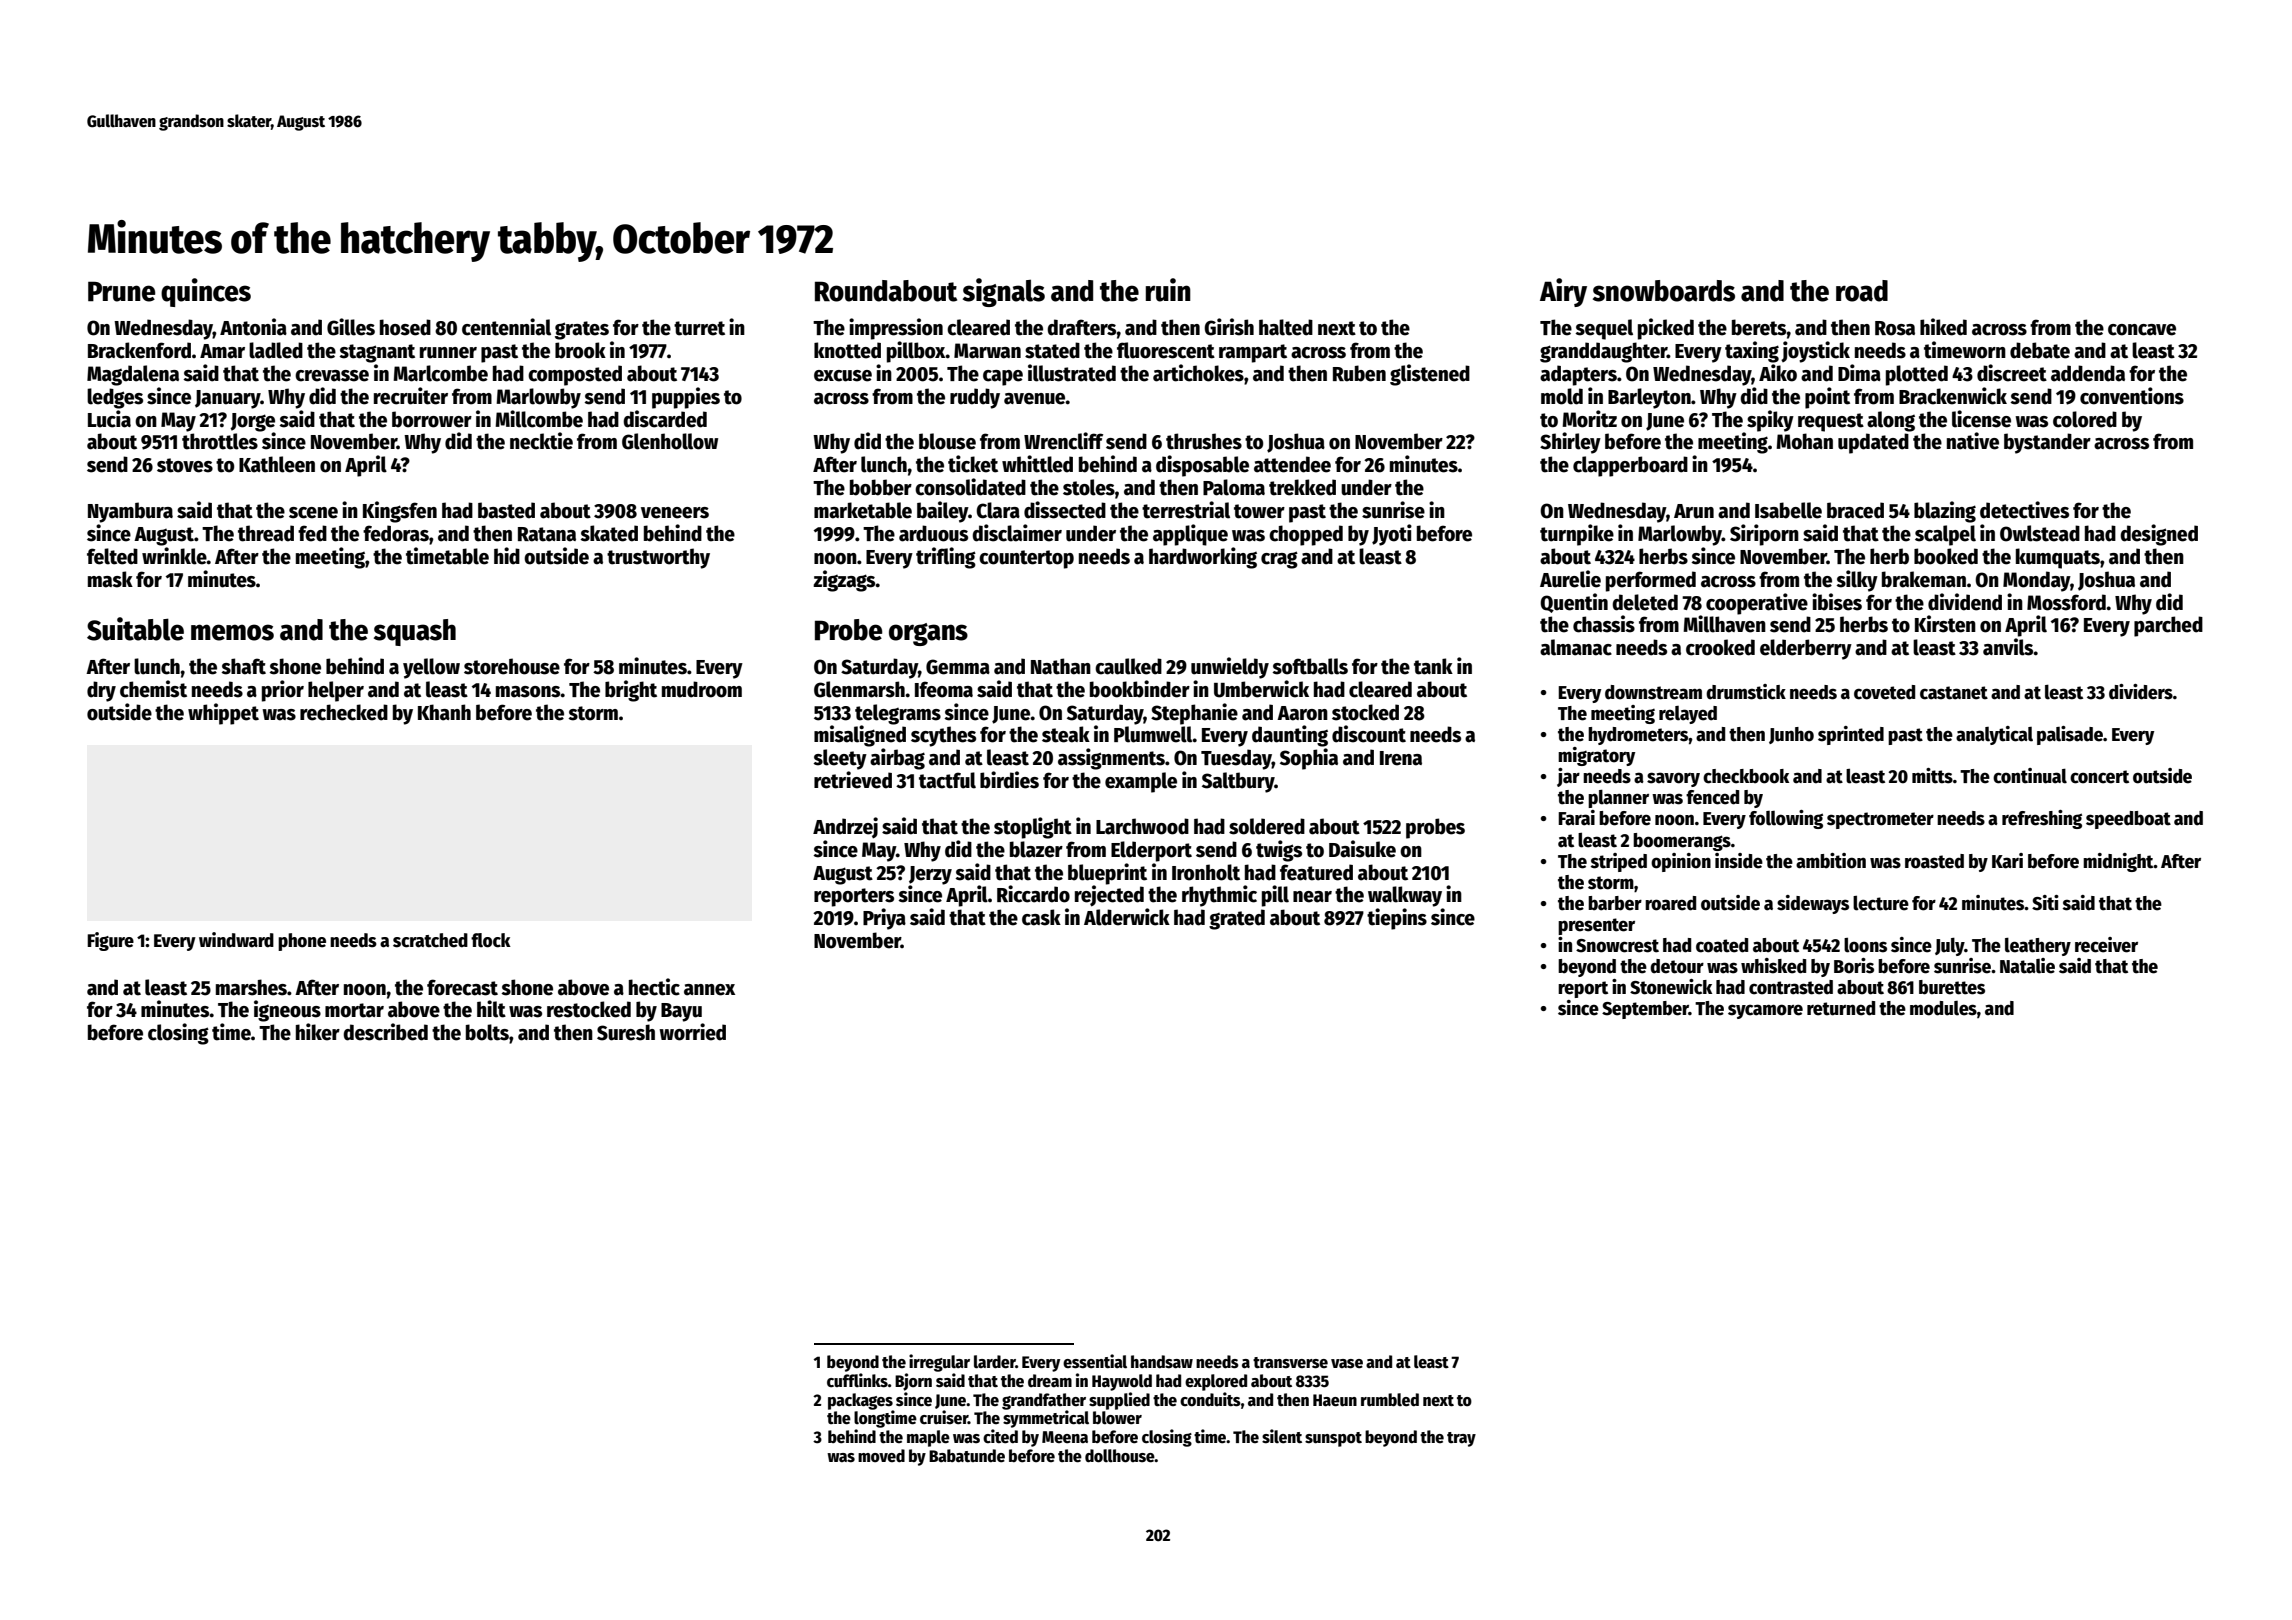 The height and width of the screenshot is (1620, 2292). What do you see at coordinates (998, 510) in the screenshot?
I see `Clara` at bounding box center [998, 510].
